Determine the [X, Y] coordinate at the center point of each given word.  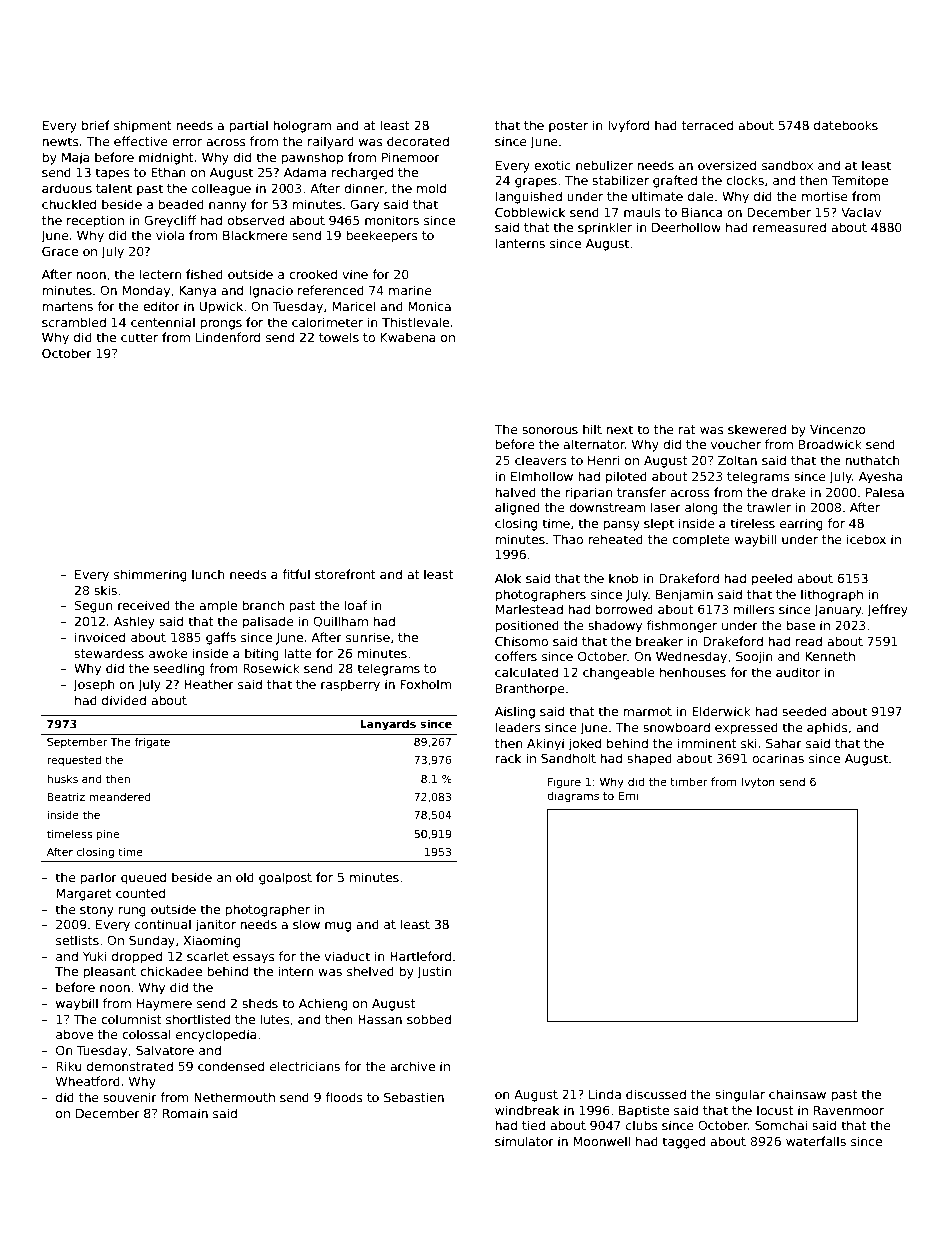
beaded [181, 204]
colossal [146, 1034]
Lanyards [388, 725]
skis [105, 590]
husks [62, 778]
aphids [827, 728]
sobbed [429, 1019]
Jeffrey [887, 610]
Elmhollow [542, 476]
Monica [429, 306]
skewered [757, 429]
